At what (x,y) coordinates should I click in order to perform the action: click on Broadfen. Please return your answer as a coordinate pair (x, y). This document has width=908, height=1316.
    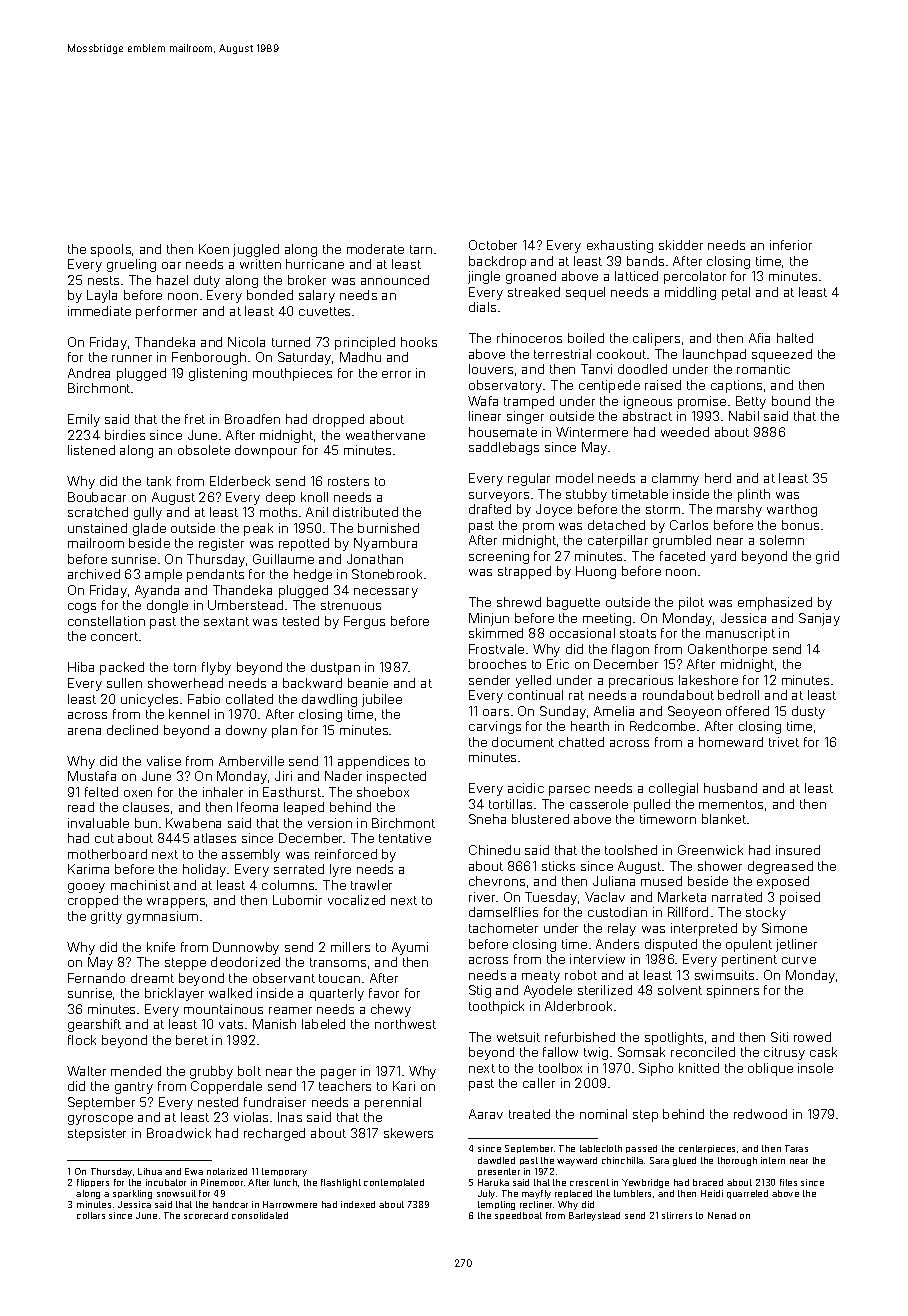
    Looking at the image, I should click on (252, 419).
